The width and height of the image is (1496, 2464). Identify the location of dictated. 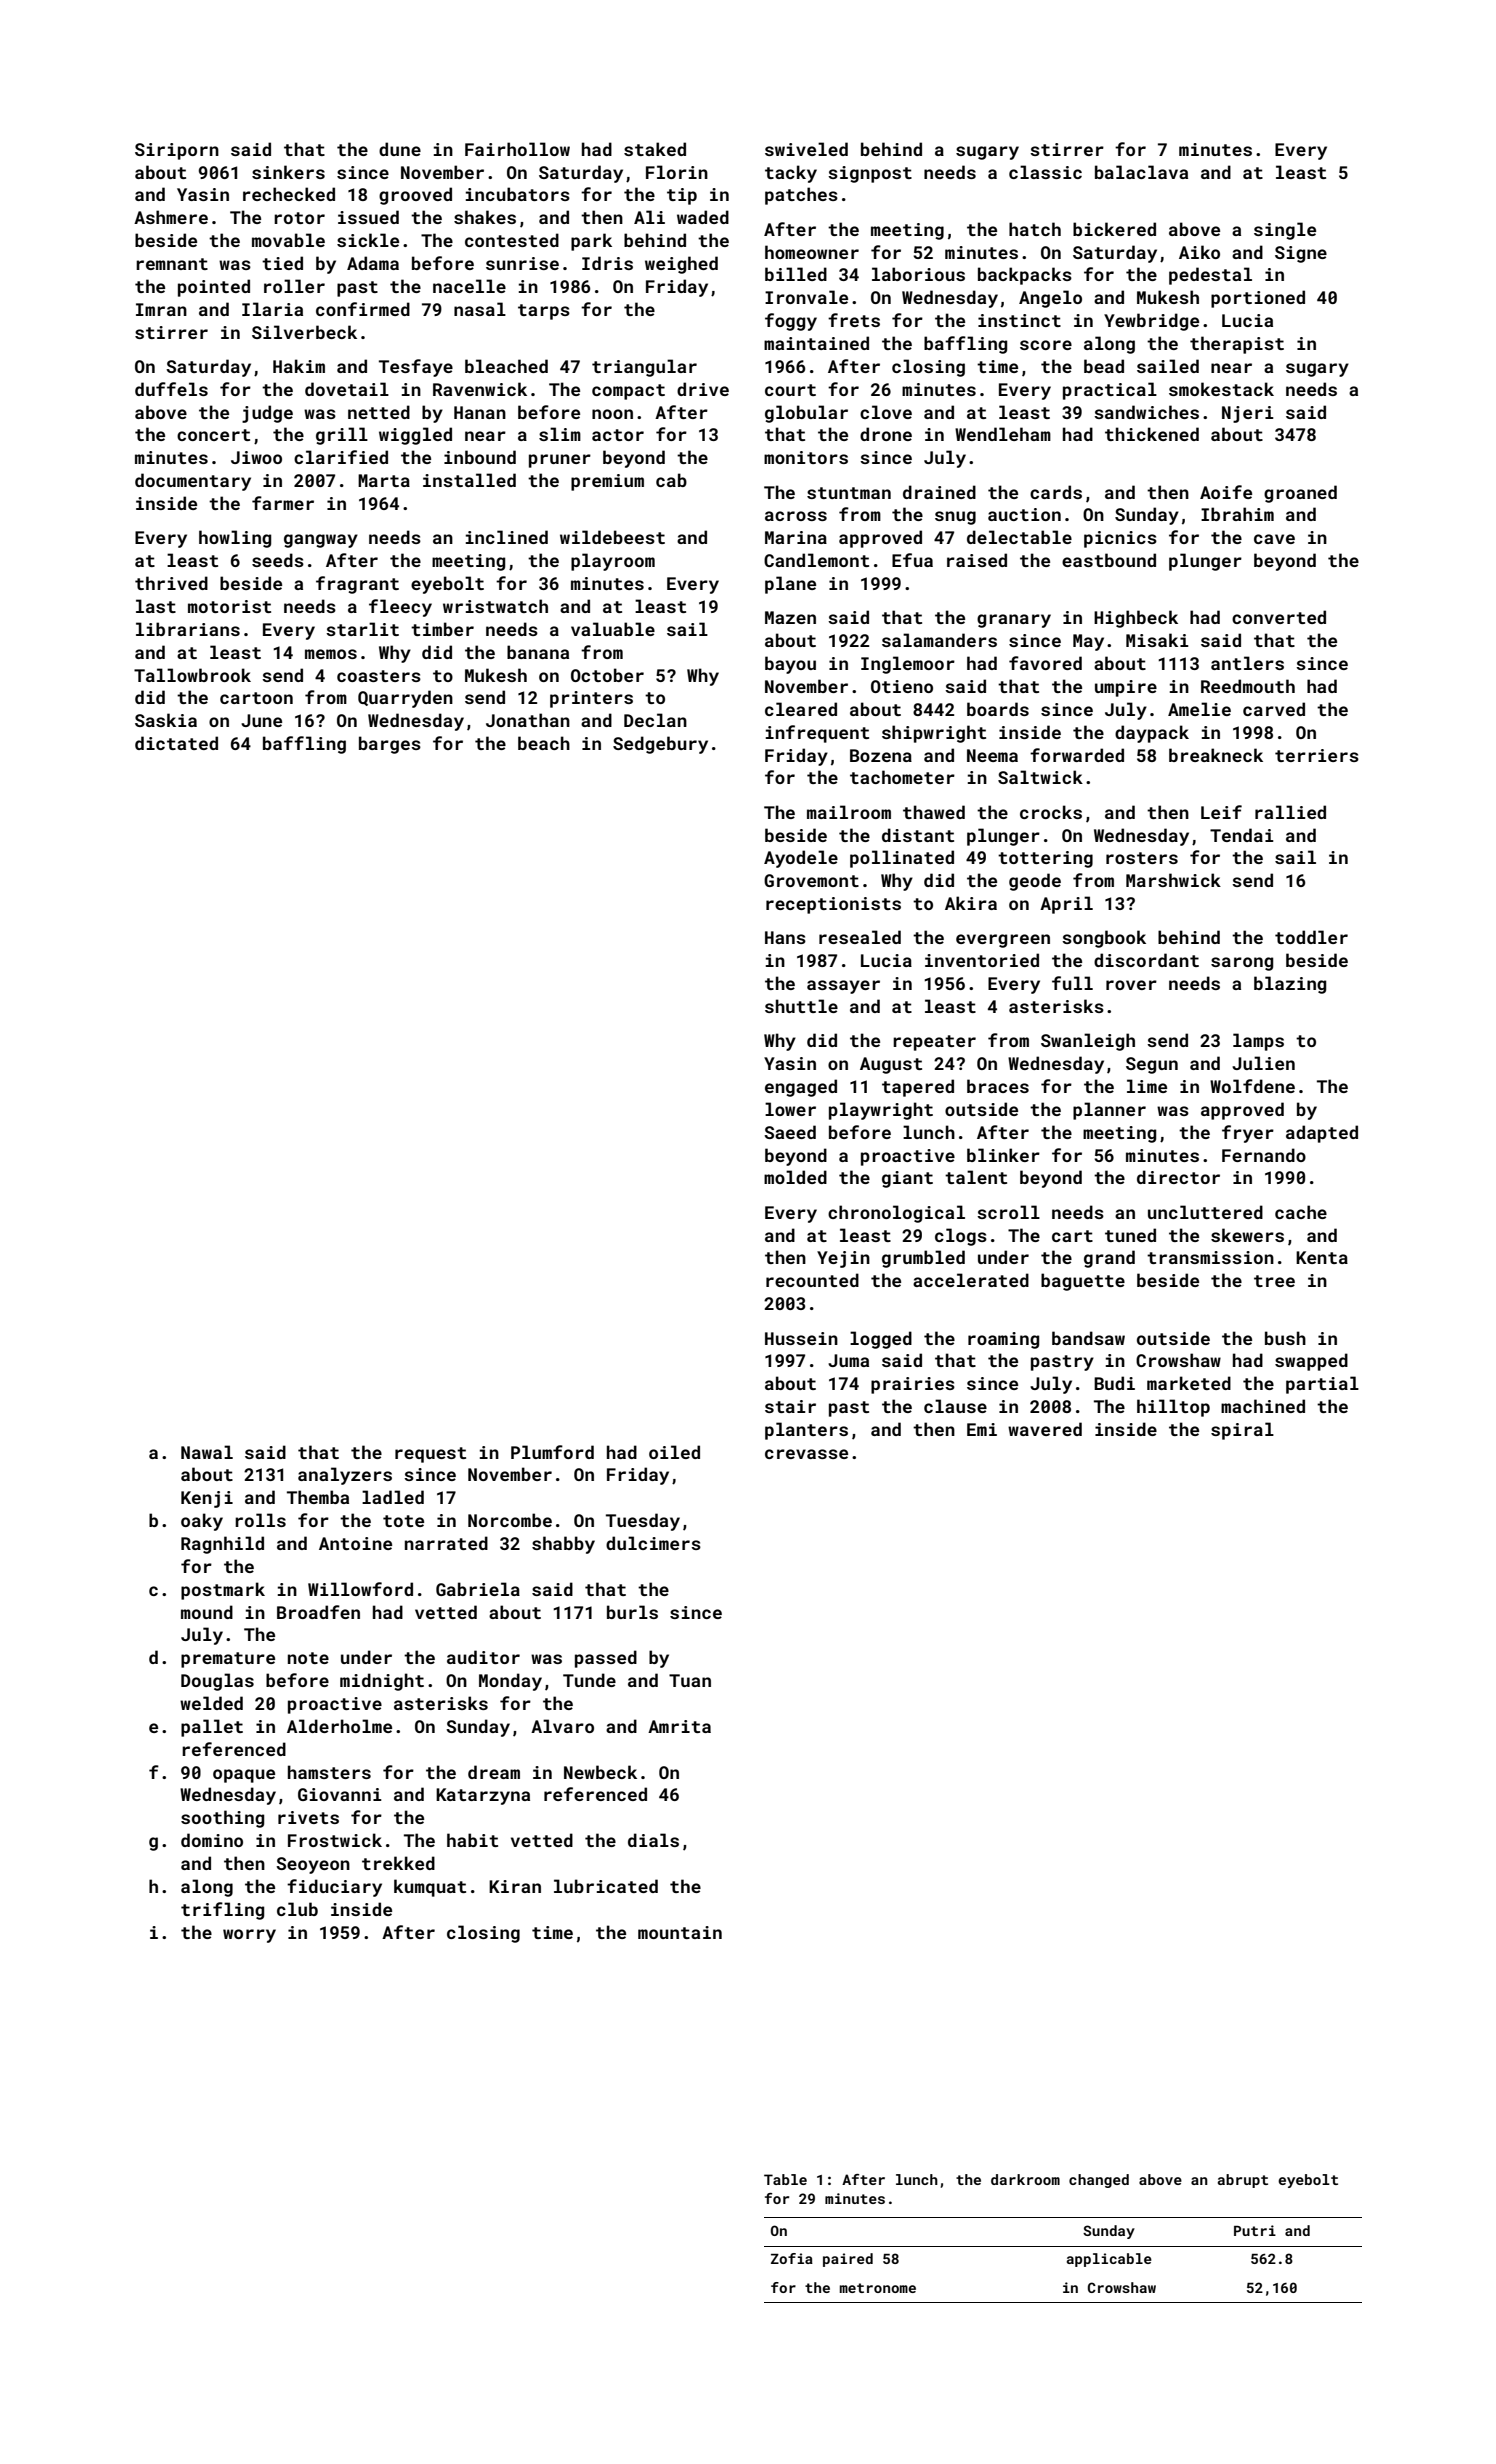
(176, 743).
